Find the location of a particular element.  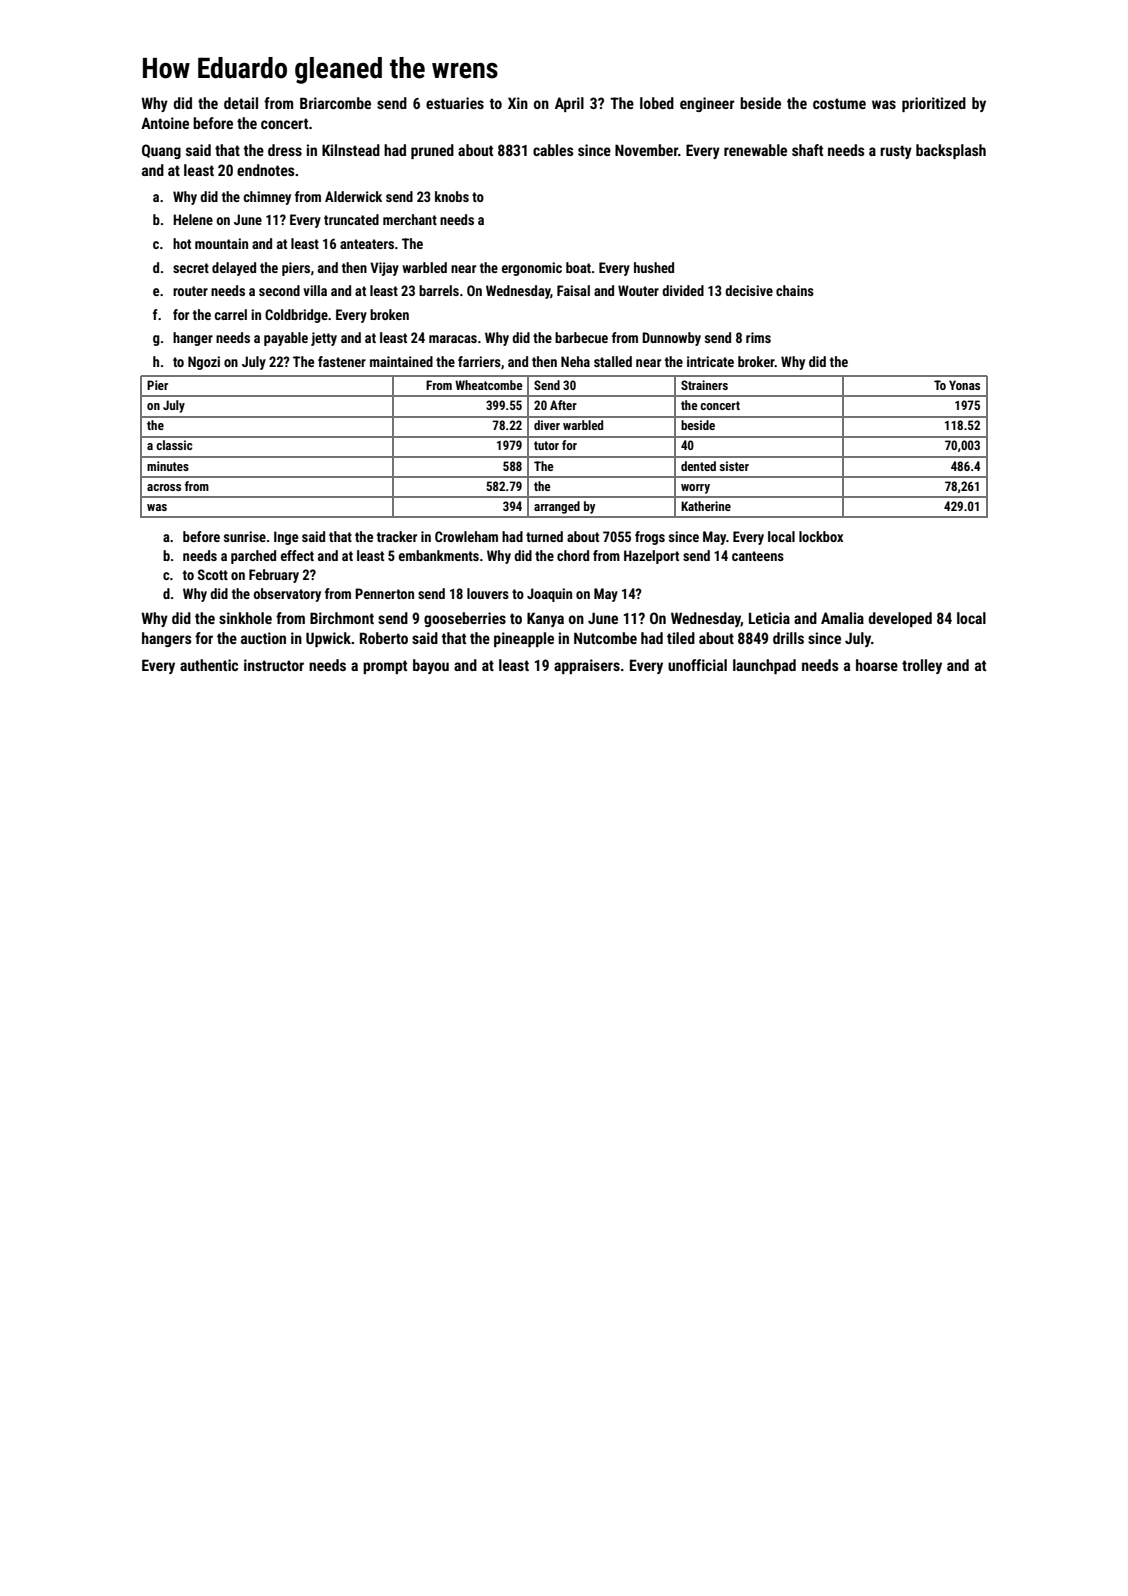

Helene is located at coordinates (193, 219).
